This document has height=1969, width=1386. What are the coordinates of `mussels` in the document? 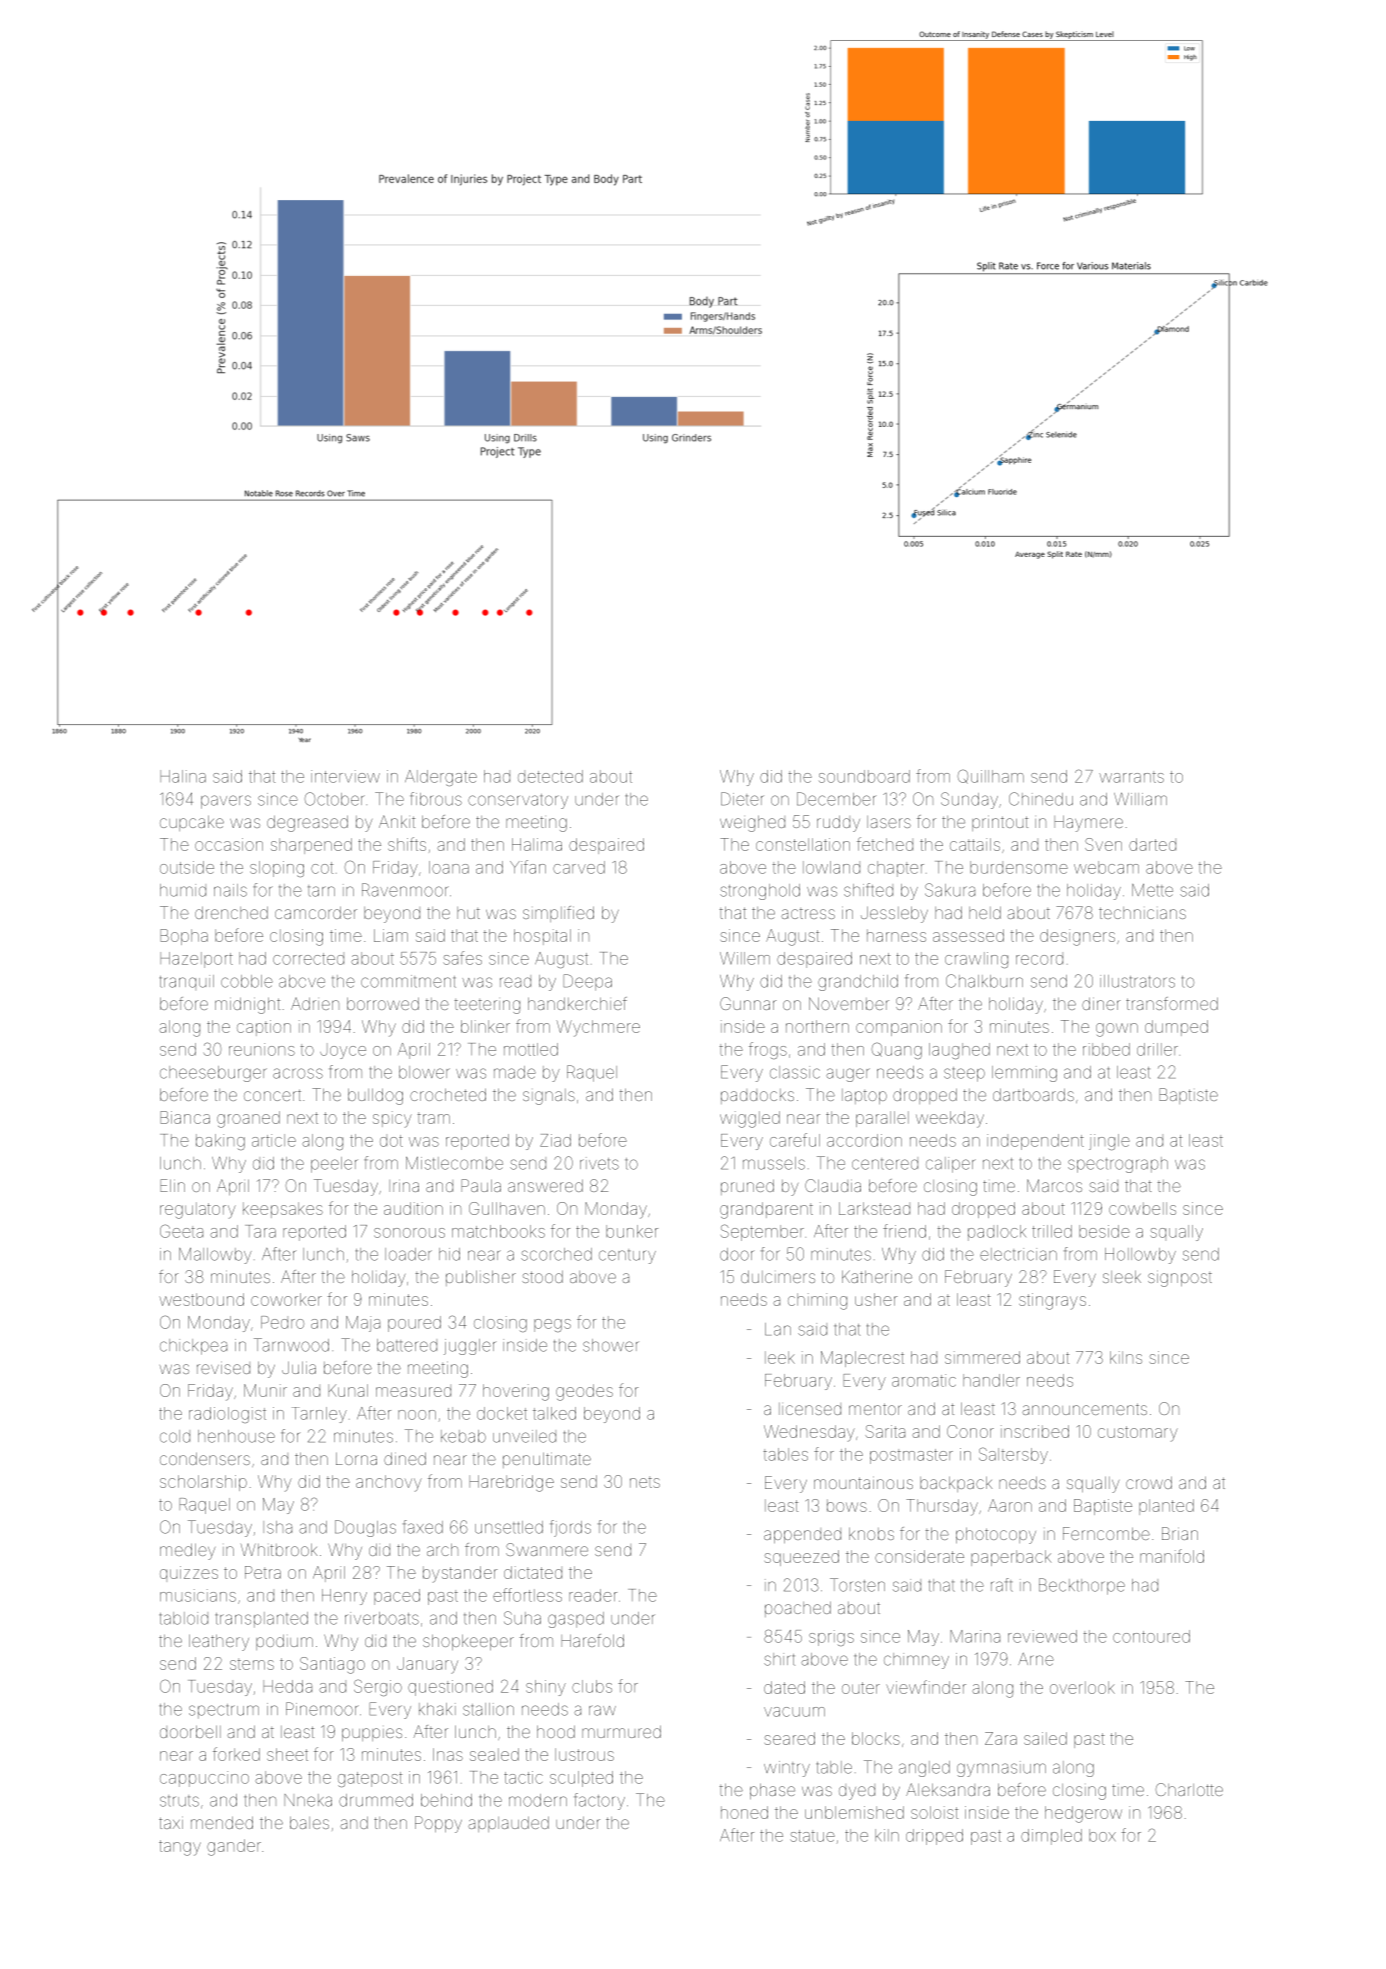 It's located at (774, 1163).
